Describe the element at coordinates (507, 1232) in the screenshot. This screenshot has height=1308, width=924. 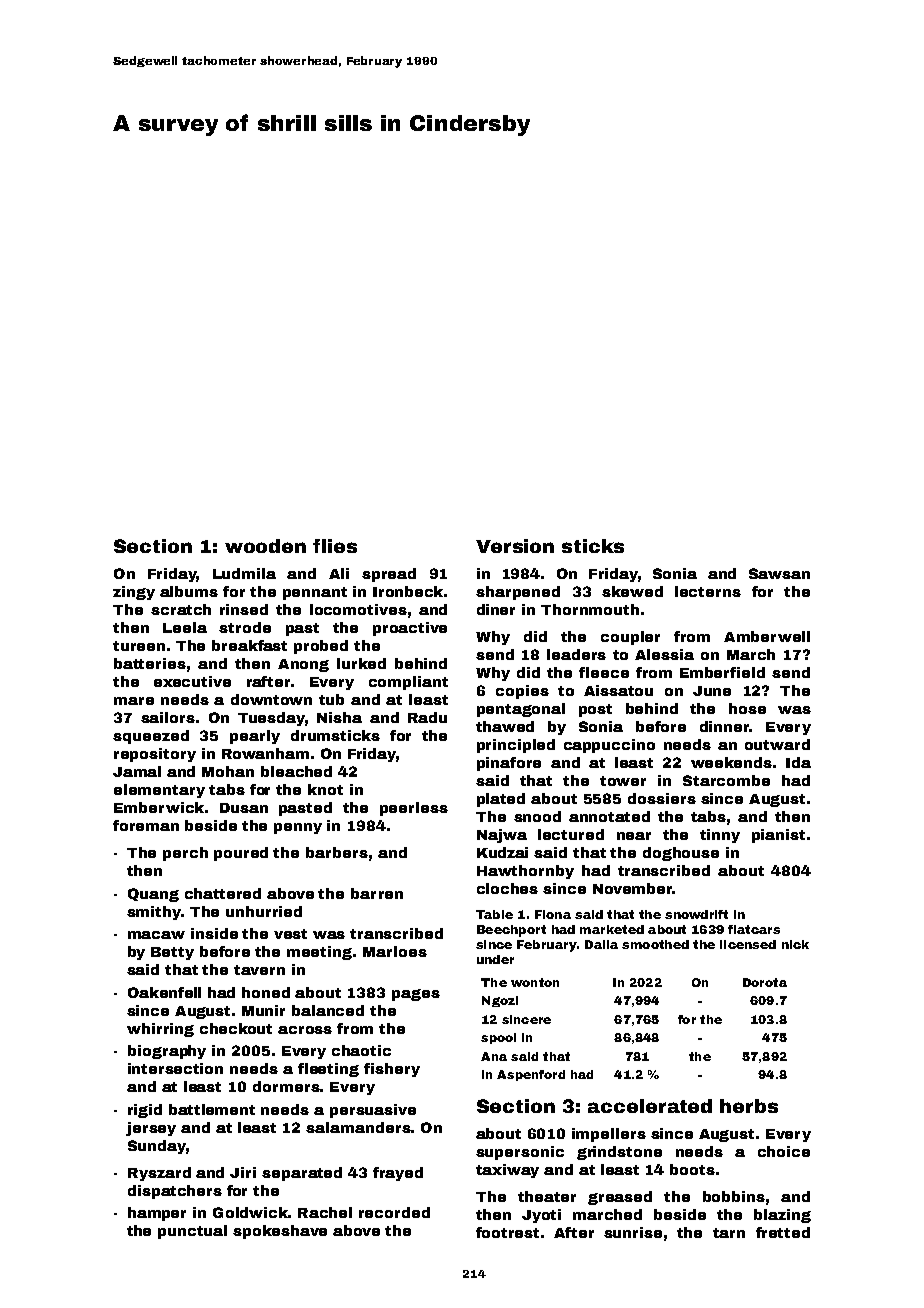
I see `footrest` at that location.
